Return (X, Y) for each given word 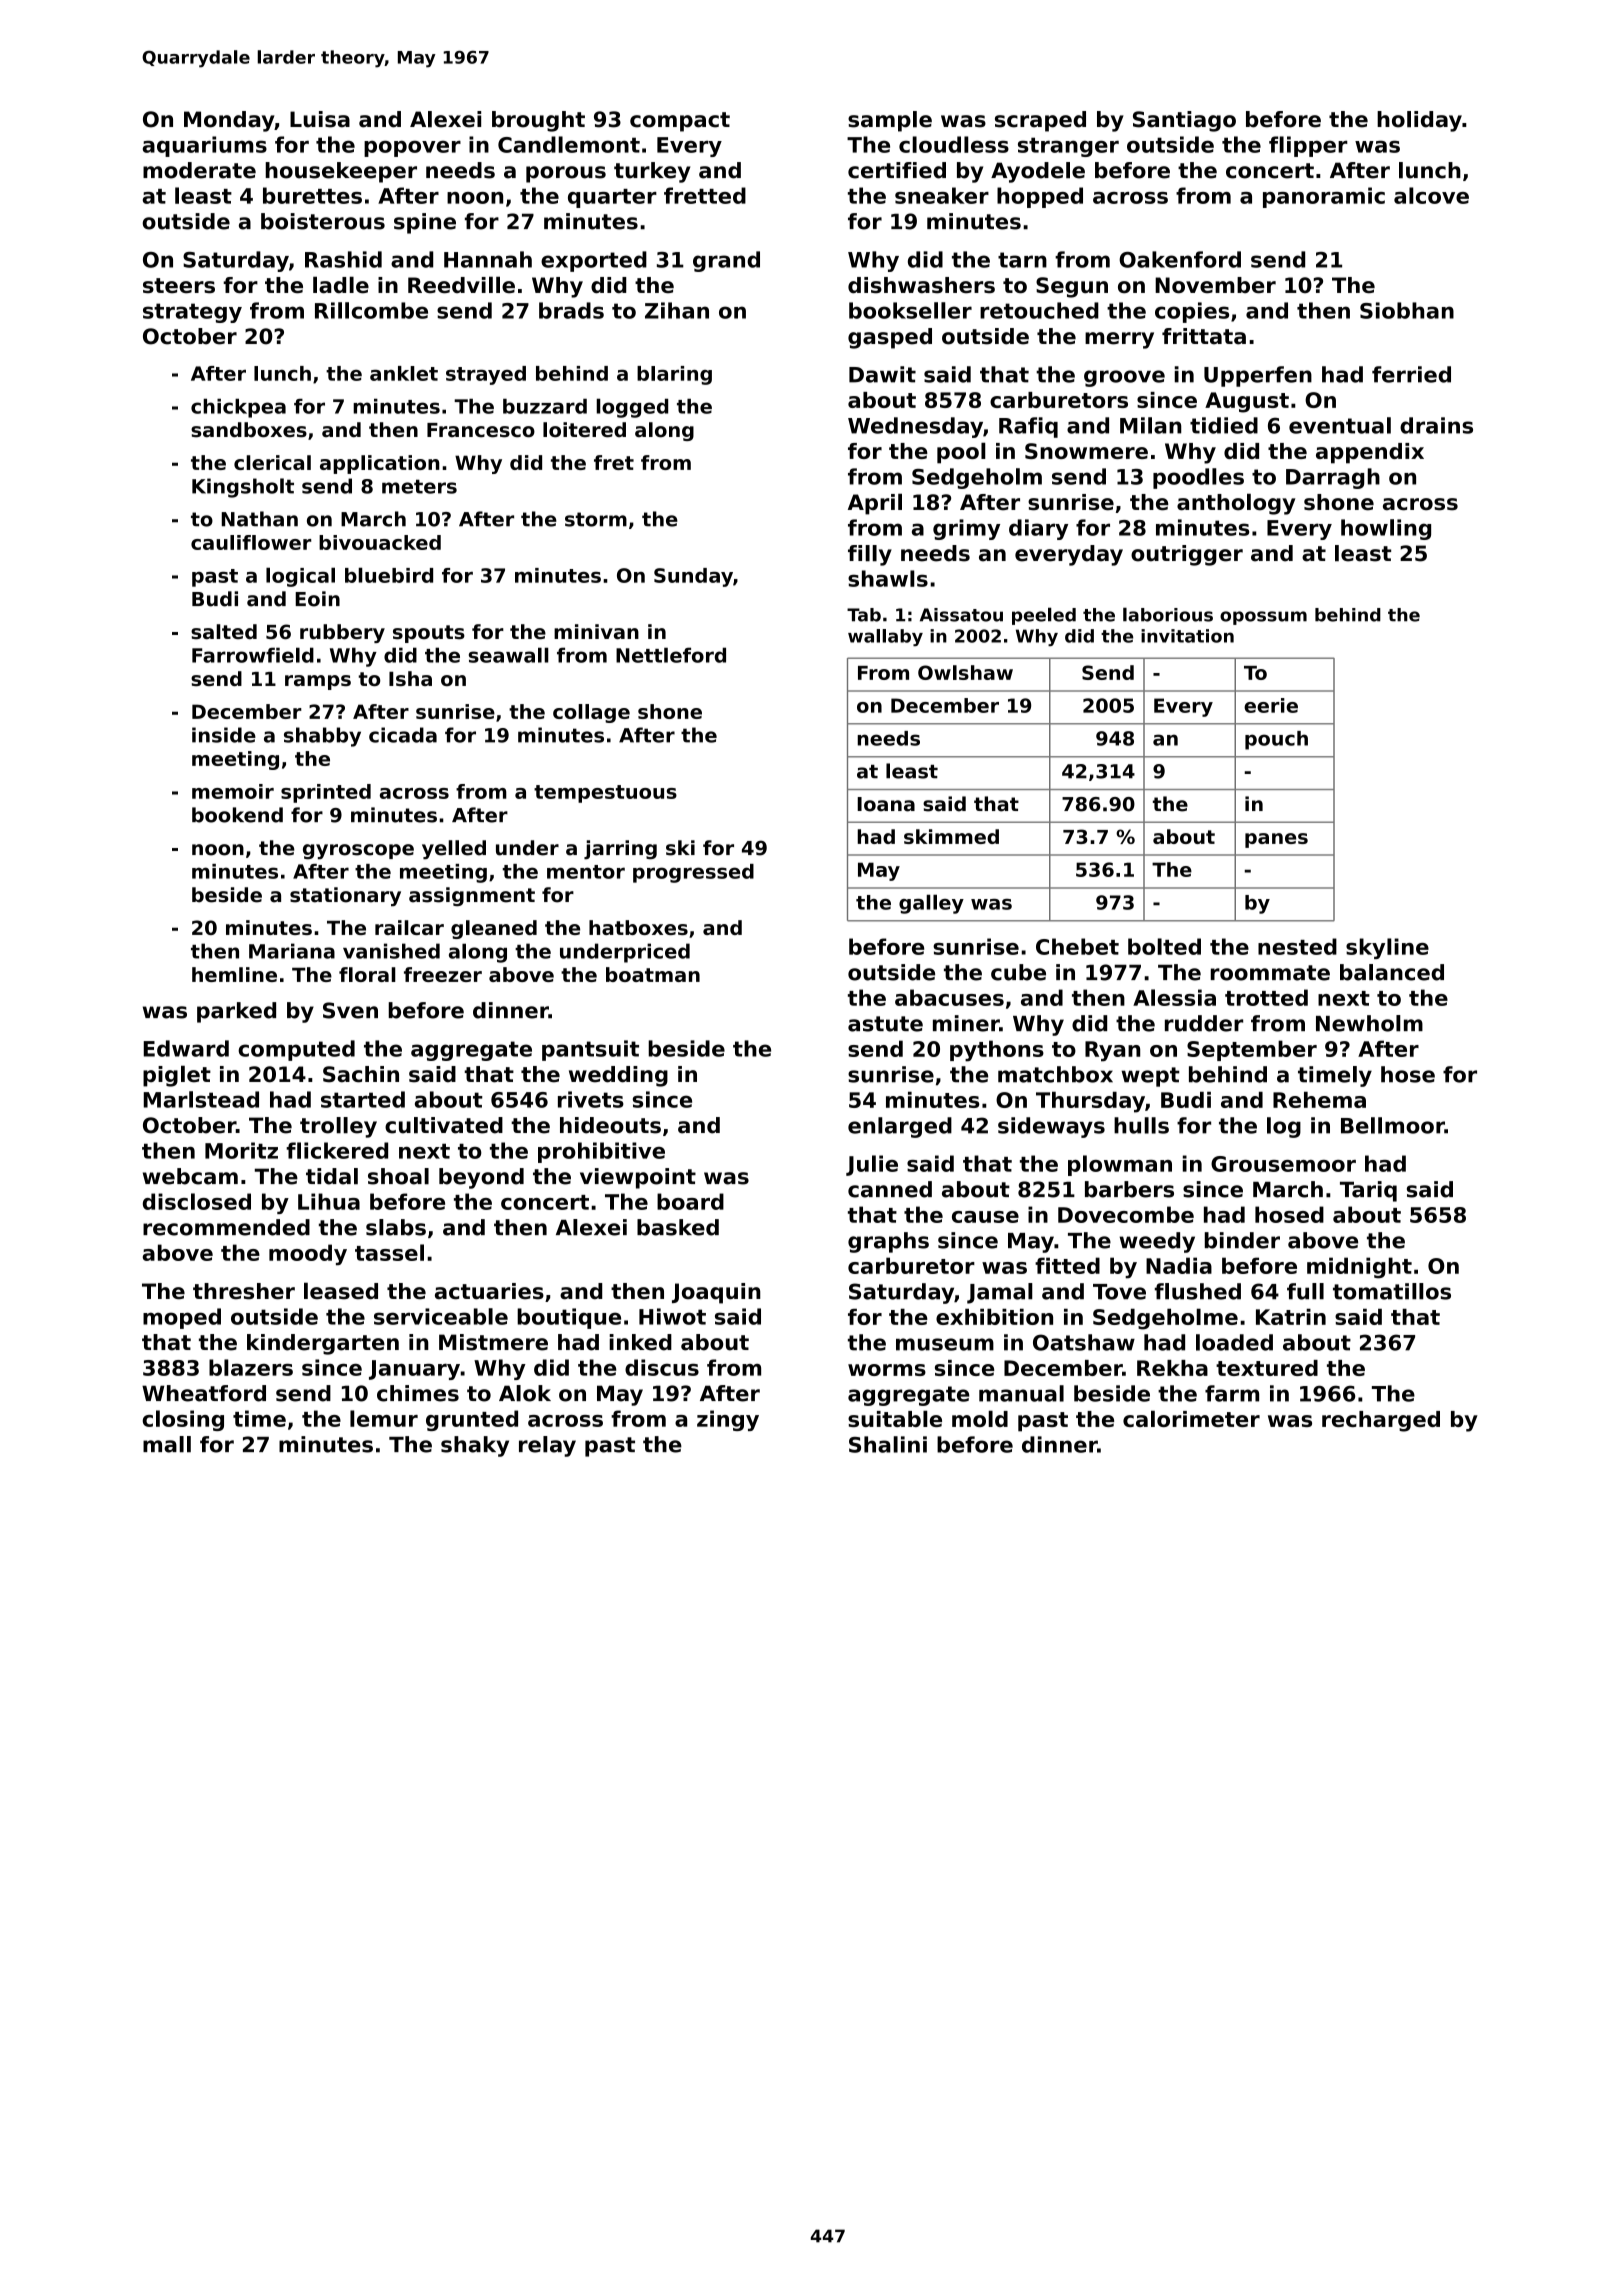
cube (1018, 972)
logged (632, 408)
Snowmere (1086, 451)
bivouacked (380, 542)
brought (538, 121)
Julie (872, 1165)
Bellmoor (1393, 1125)
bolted (1164, 946)
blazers (251, 1367)
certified (897, 170)
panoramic (1324, 197)
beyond (481, 1178)
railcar (409, 927)
